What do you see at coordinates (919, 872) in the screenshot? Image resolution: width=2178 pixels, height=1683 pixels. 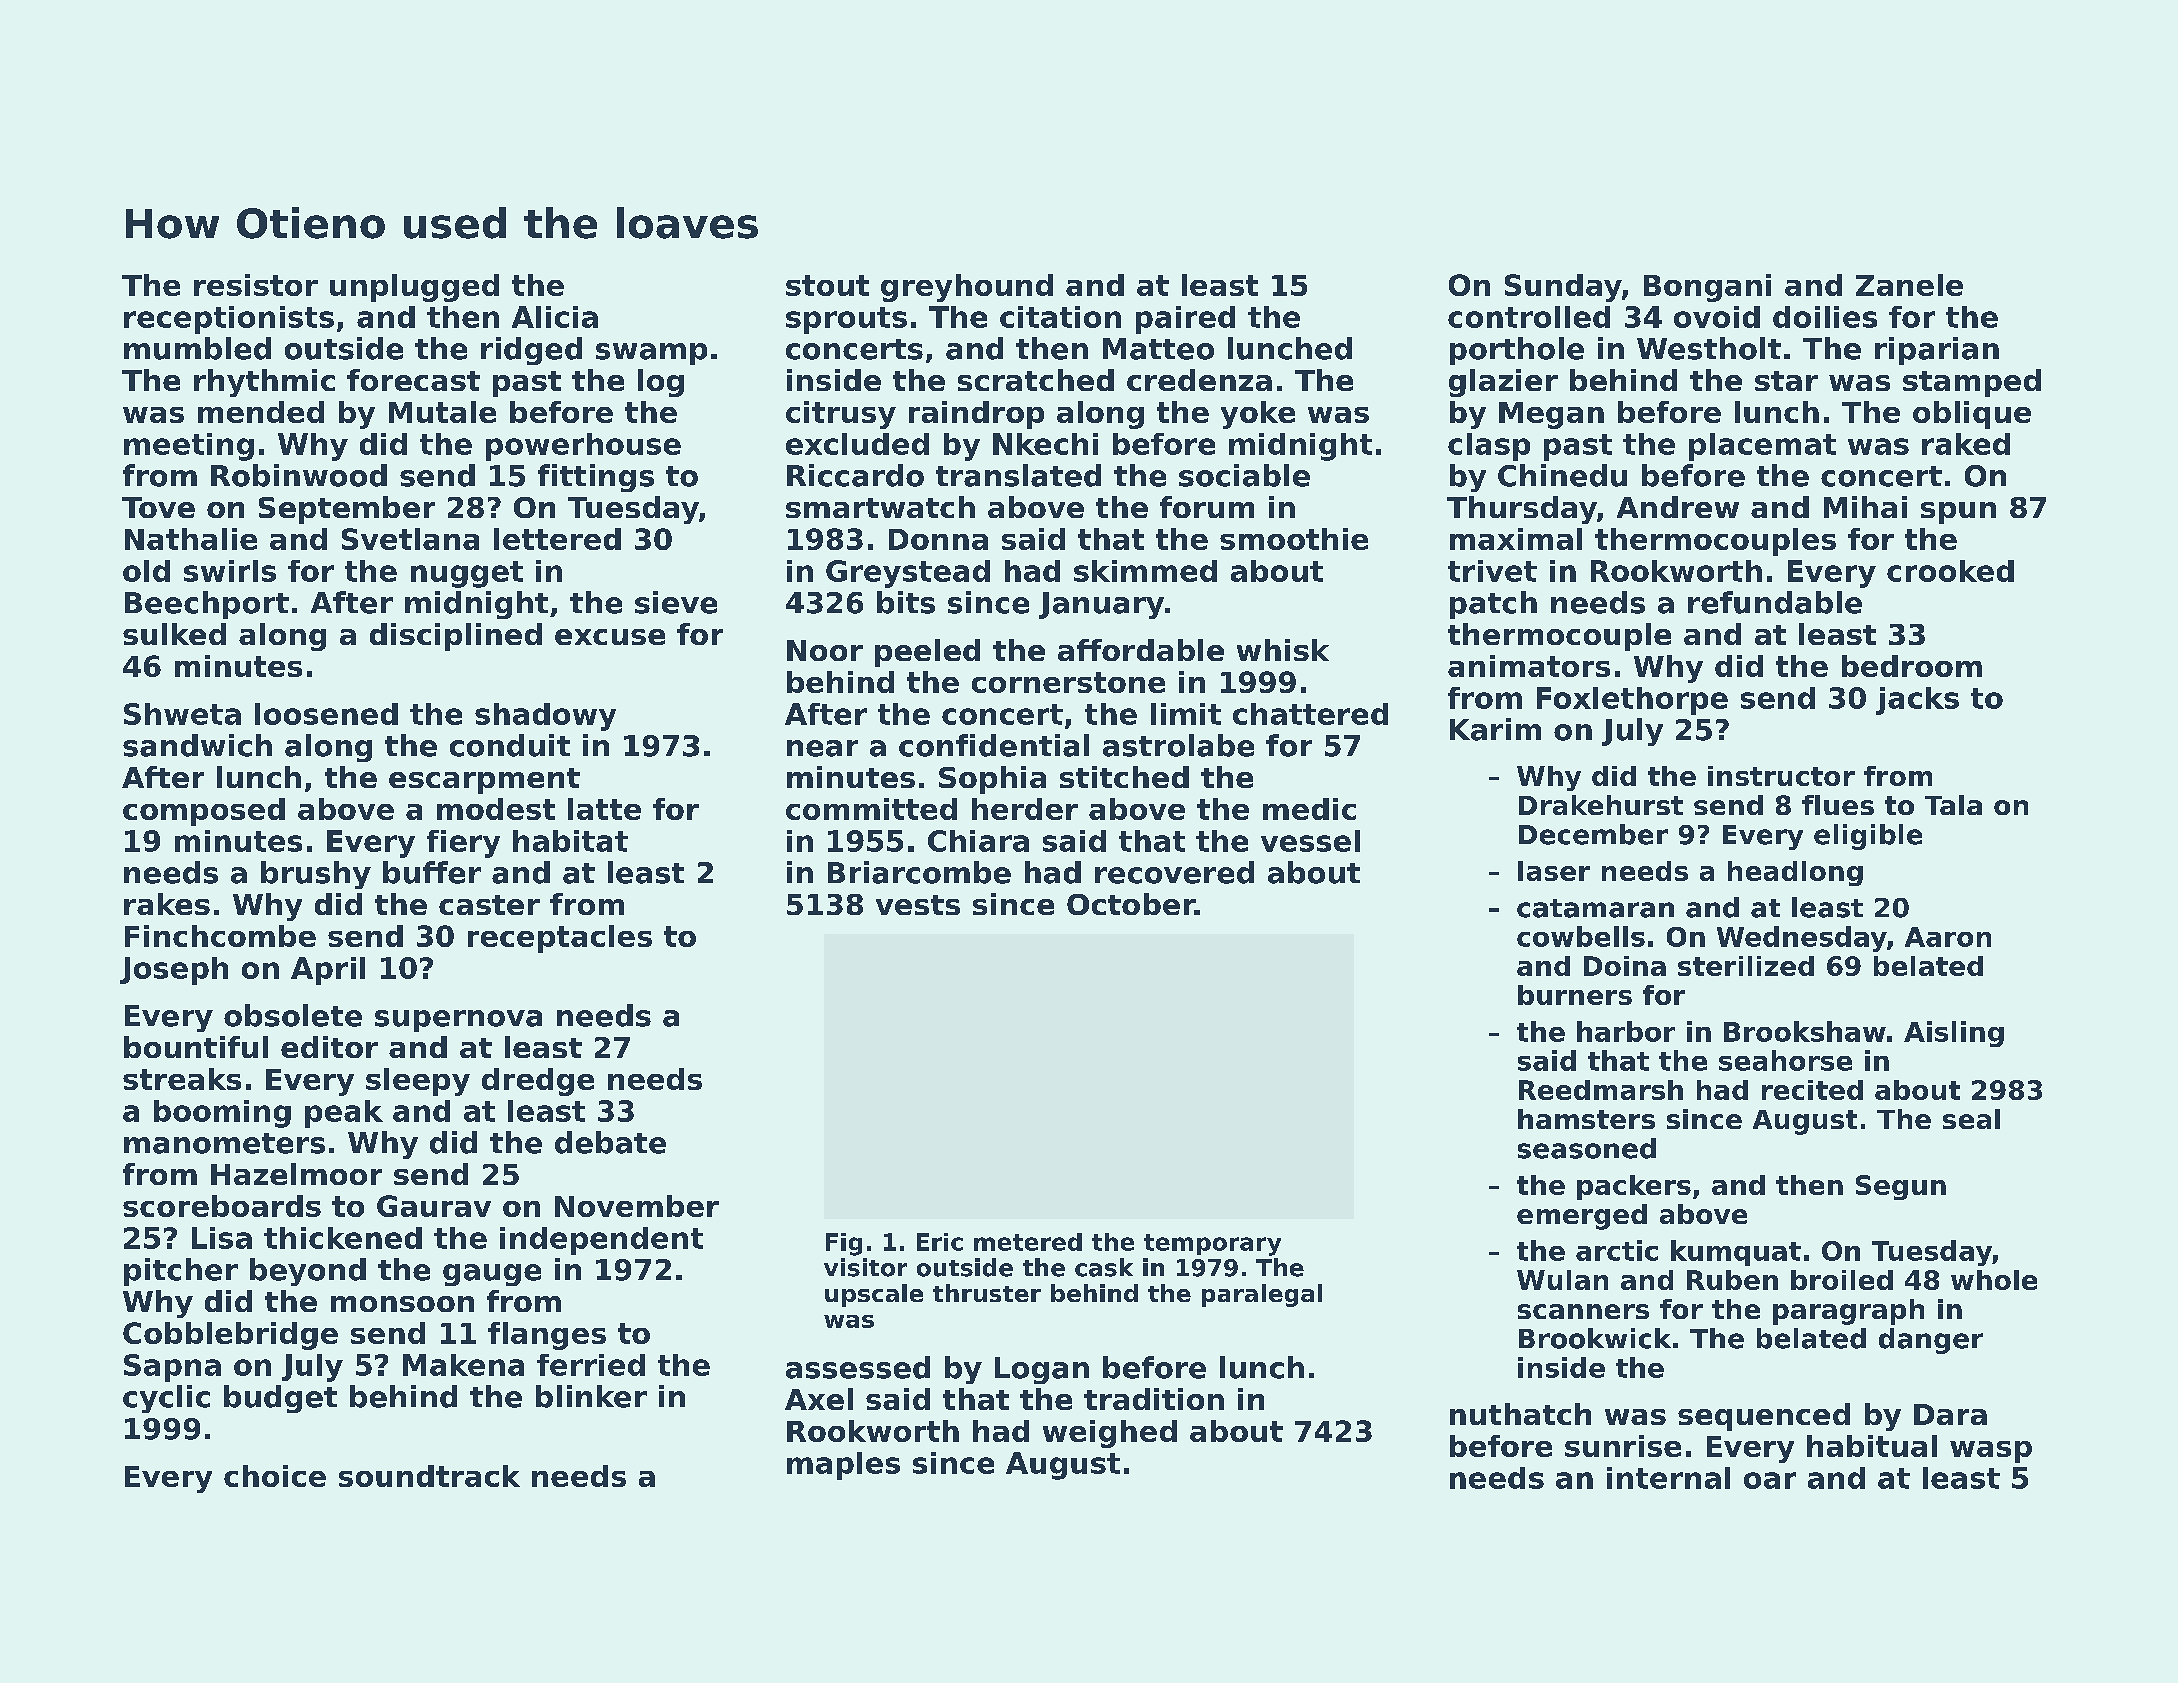 I see `Briarcombe` at bounding box center [919, 872].
